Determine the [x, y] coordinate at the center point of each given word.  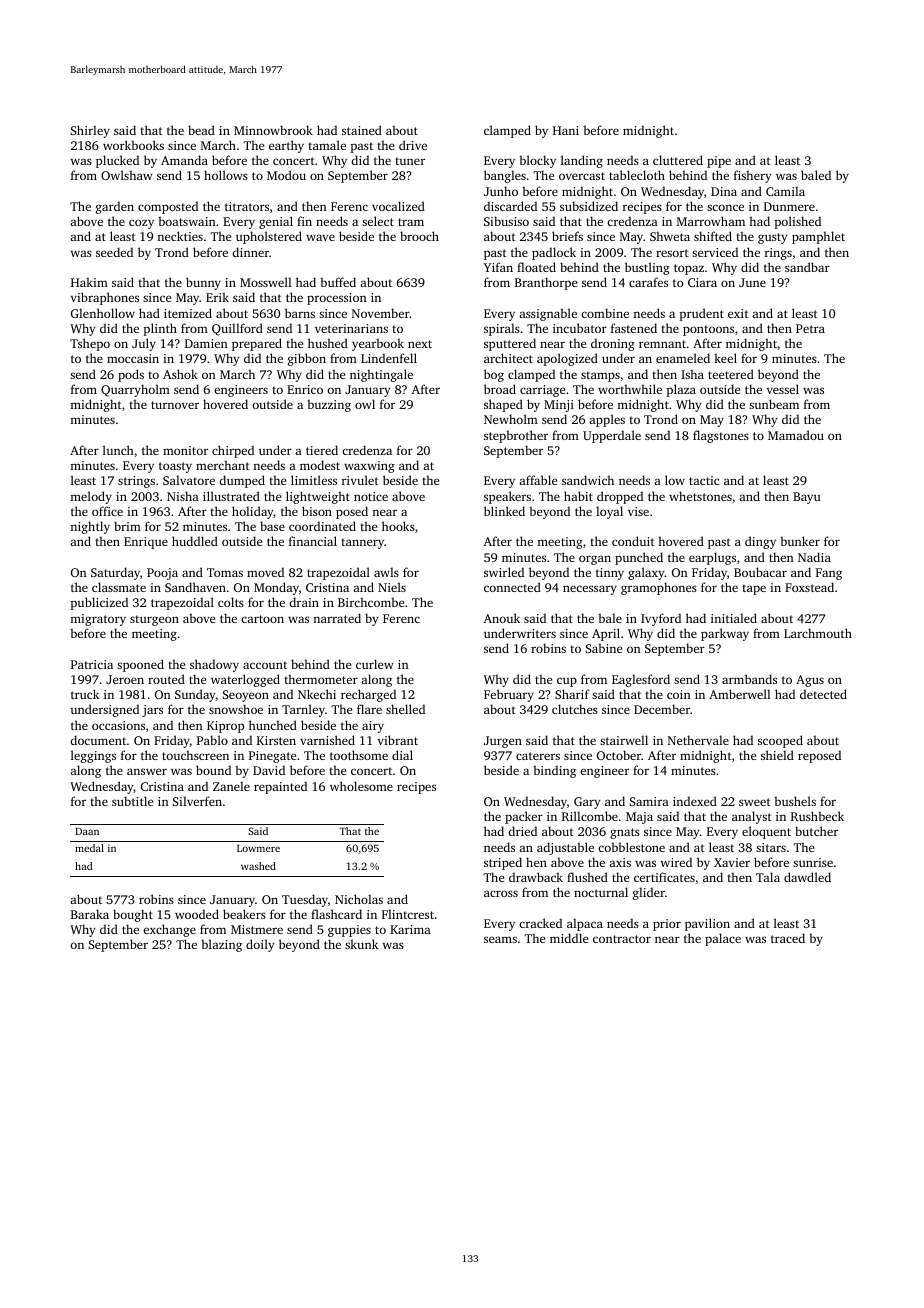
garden [115, 207]
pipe [719, 162]
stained [362, 130]
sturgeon [154, 620]
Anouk [501, 618]
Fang [829, 574]
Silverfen [197, 801]
